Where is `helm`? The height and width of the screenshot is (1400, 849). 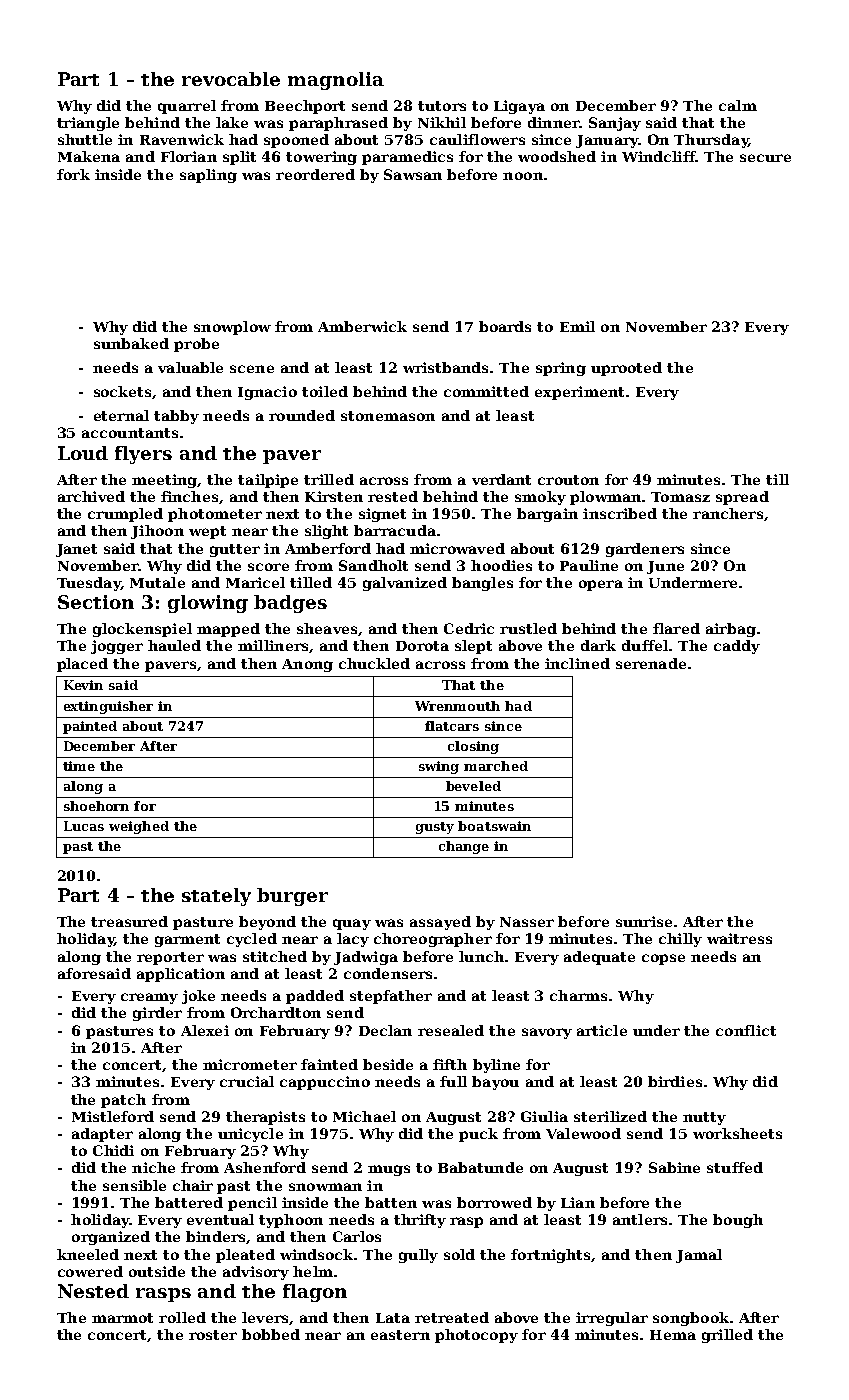 helm is located at coordinates (313, 1271).
